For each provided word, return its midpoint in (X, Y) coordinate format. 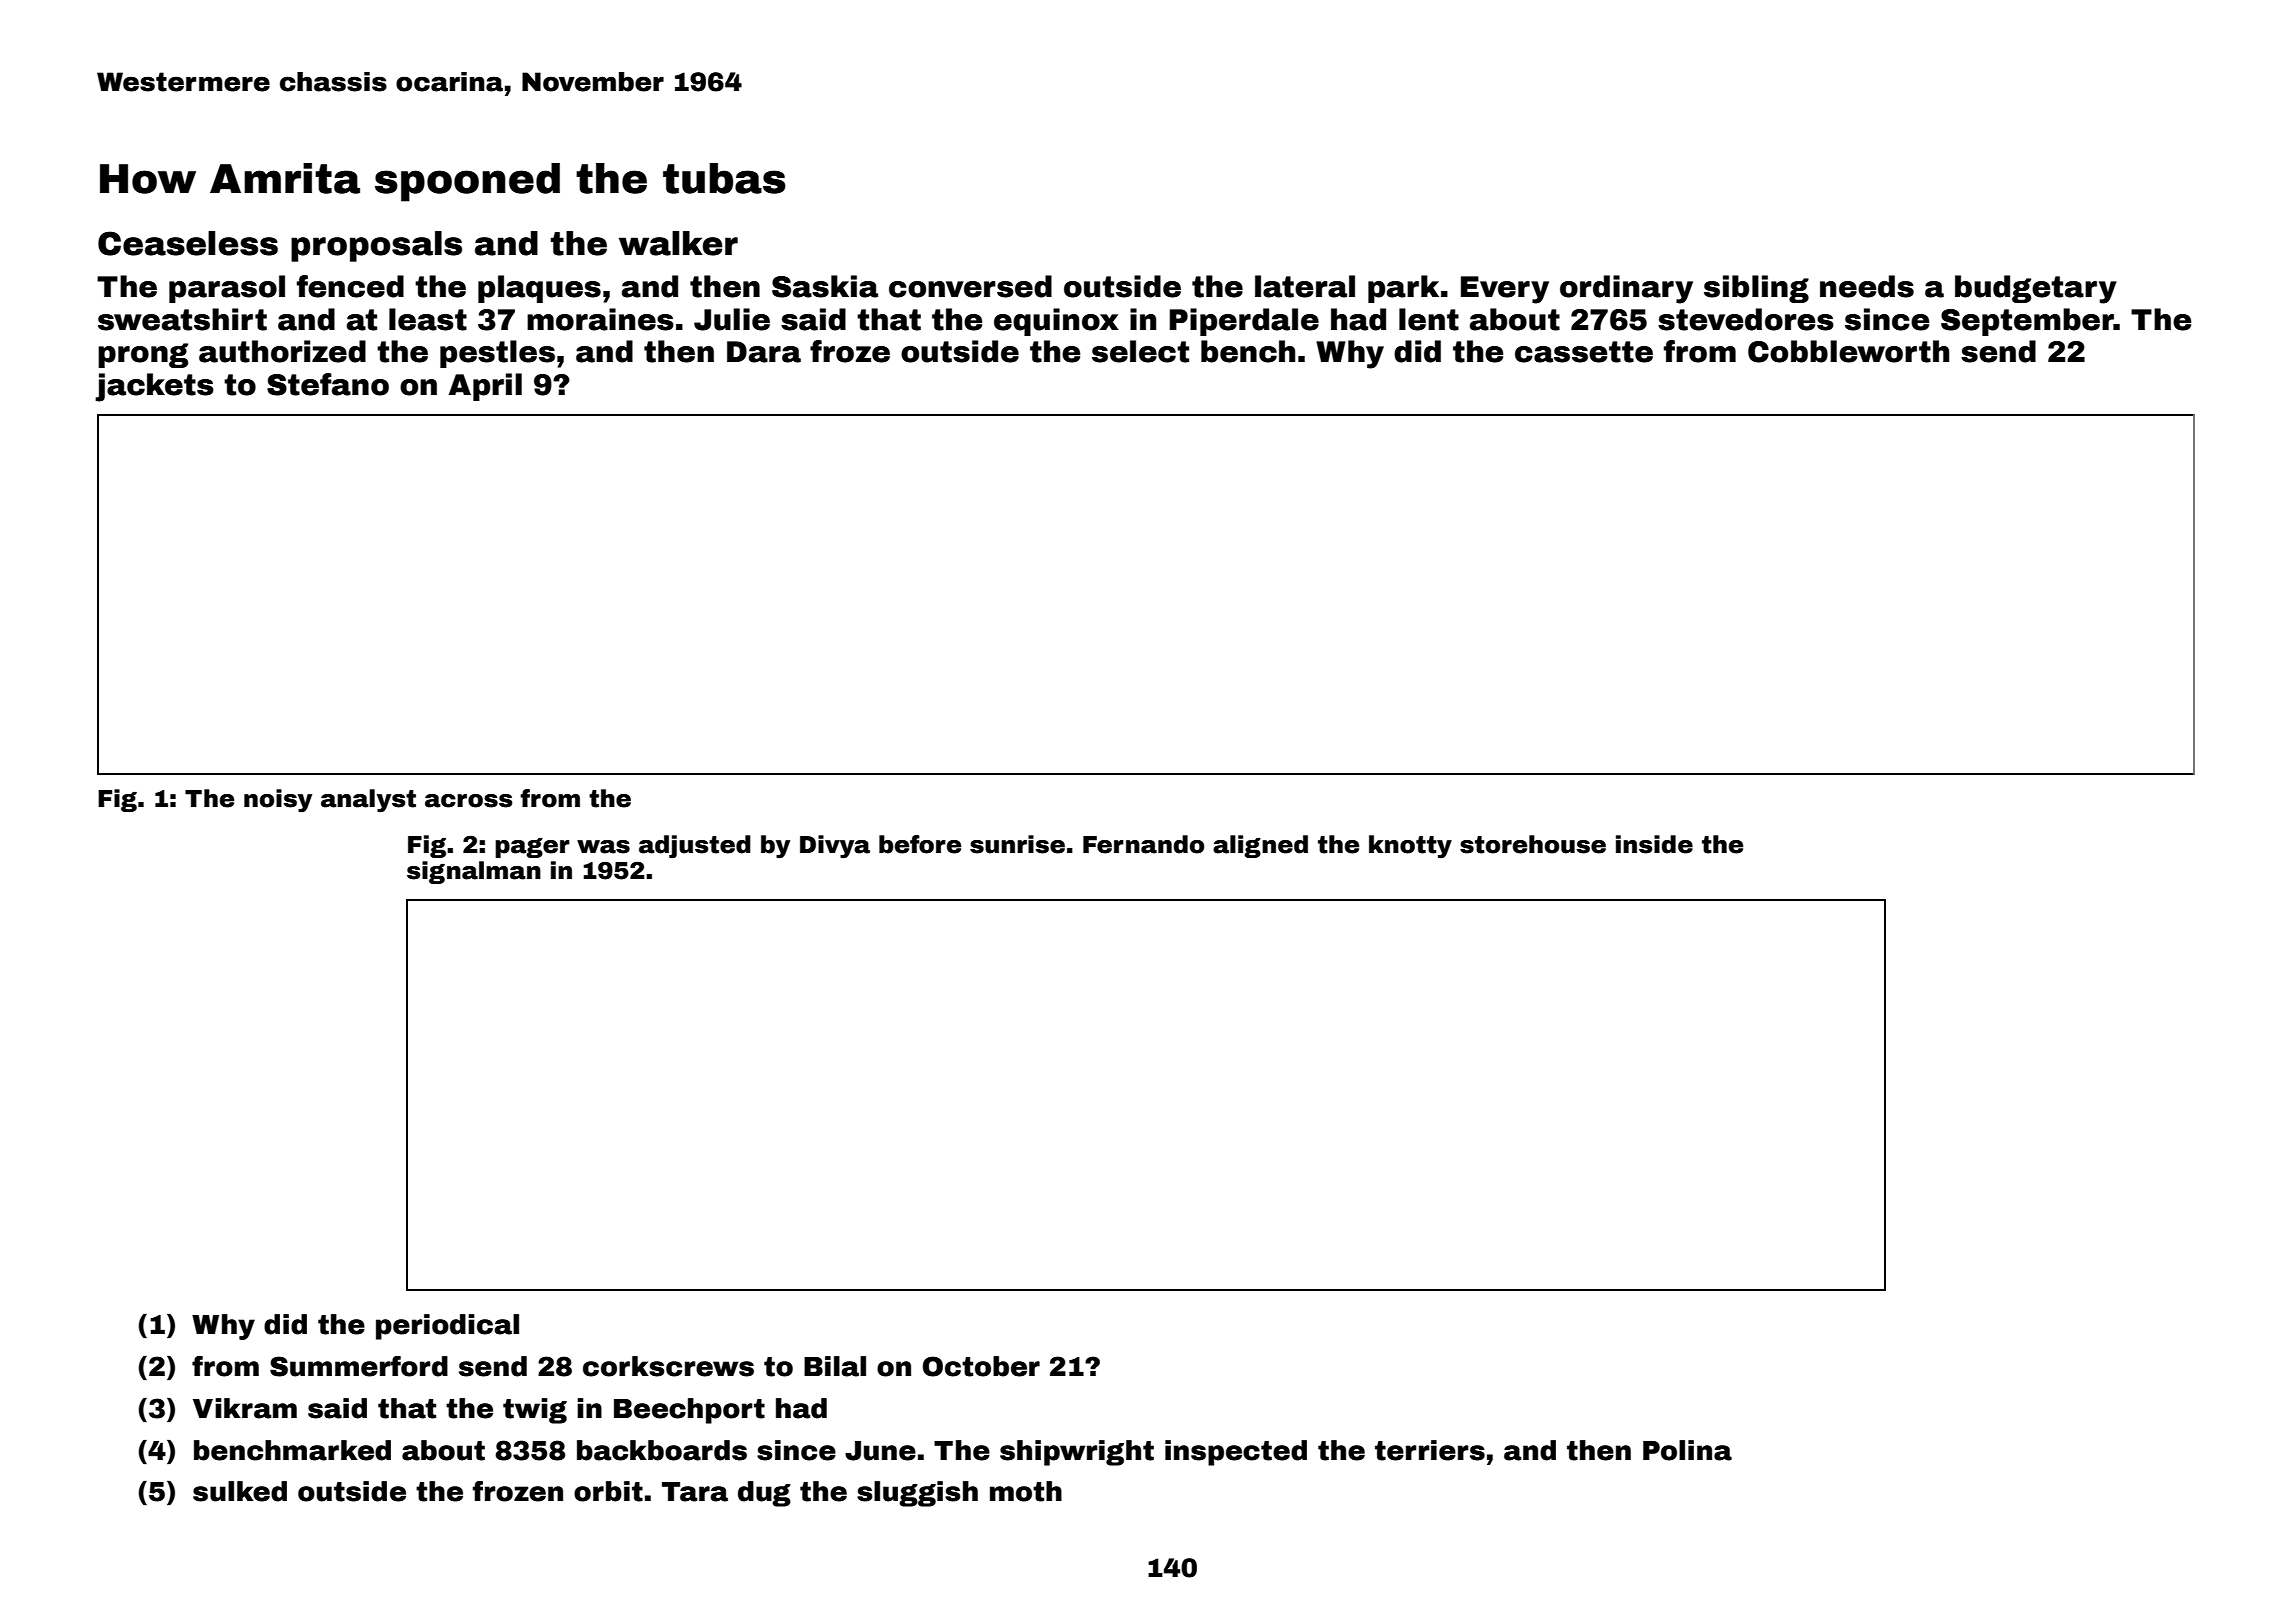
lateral (1305, 286)
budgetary (2036, 289)
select (1140, 351)
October (981, 1366)
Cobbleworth (1848, 351)
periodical (447, 1327)
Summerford (359, 1366)
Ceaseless (188, 243)
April (485, 387)
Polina (1687, 1450)
